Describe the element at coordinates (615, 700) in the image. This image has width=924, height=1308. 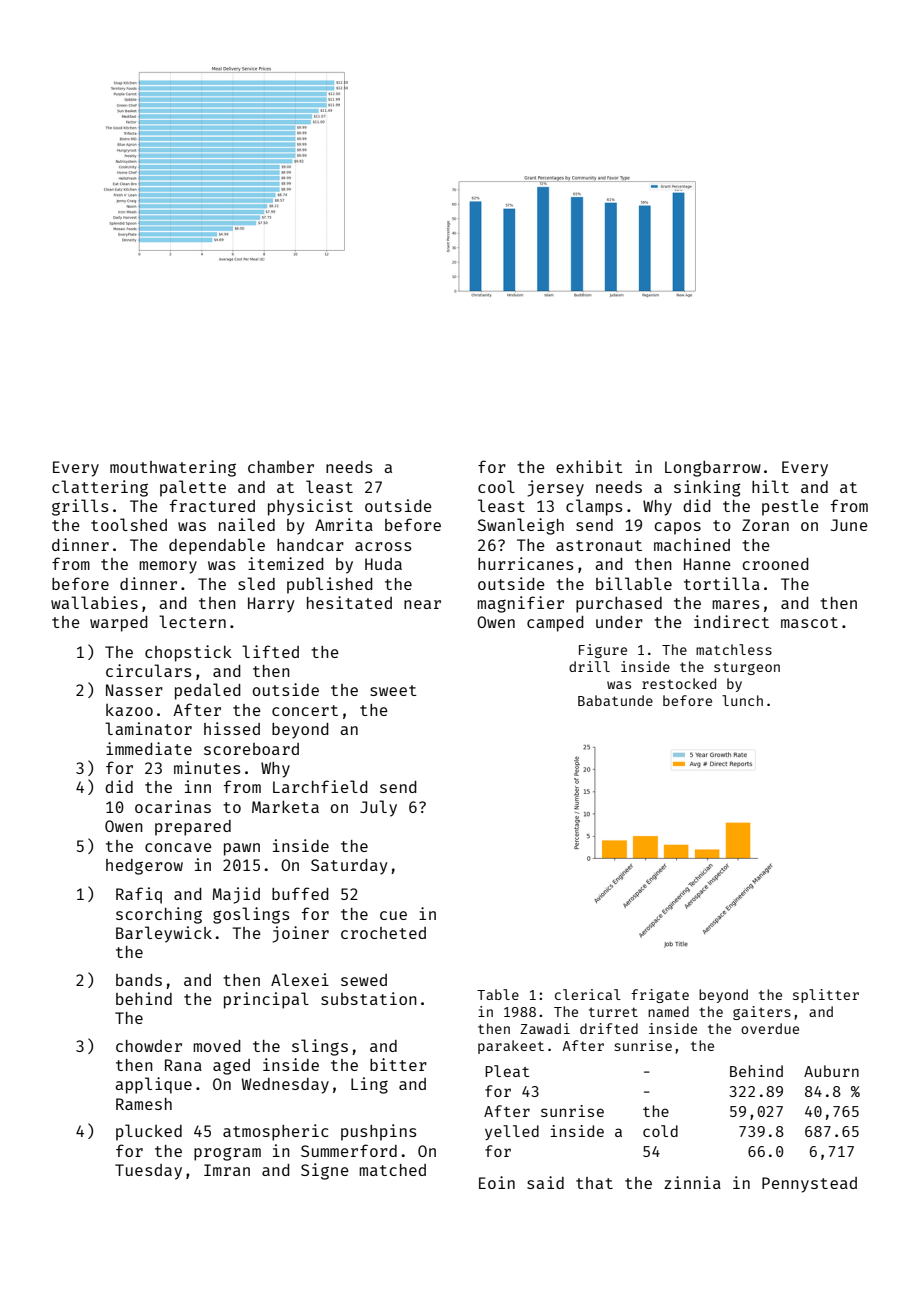
I see `Babatunde` at that location.
